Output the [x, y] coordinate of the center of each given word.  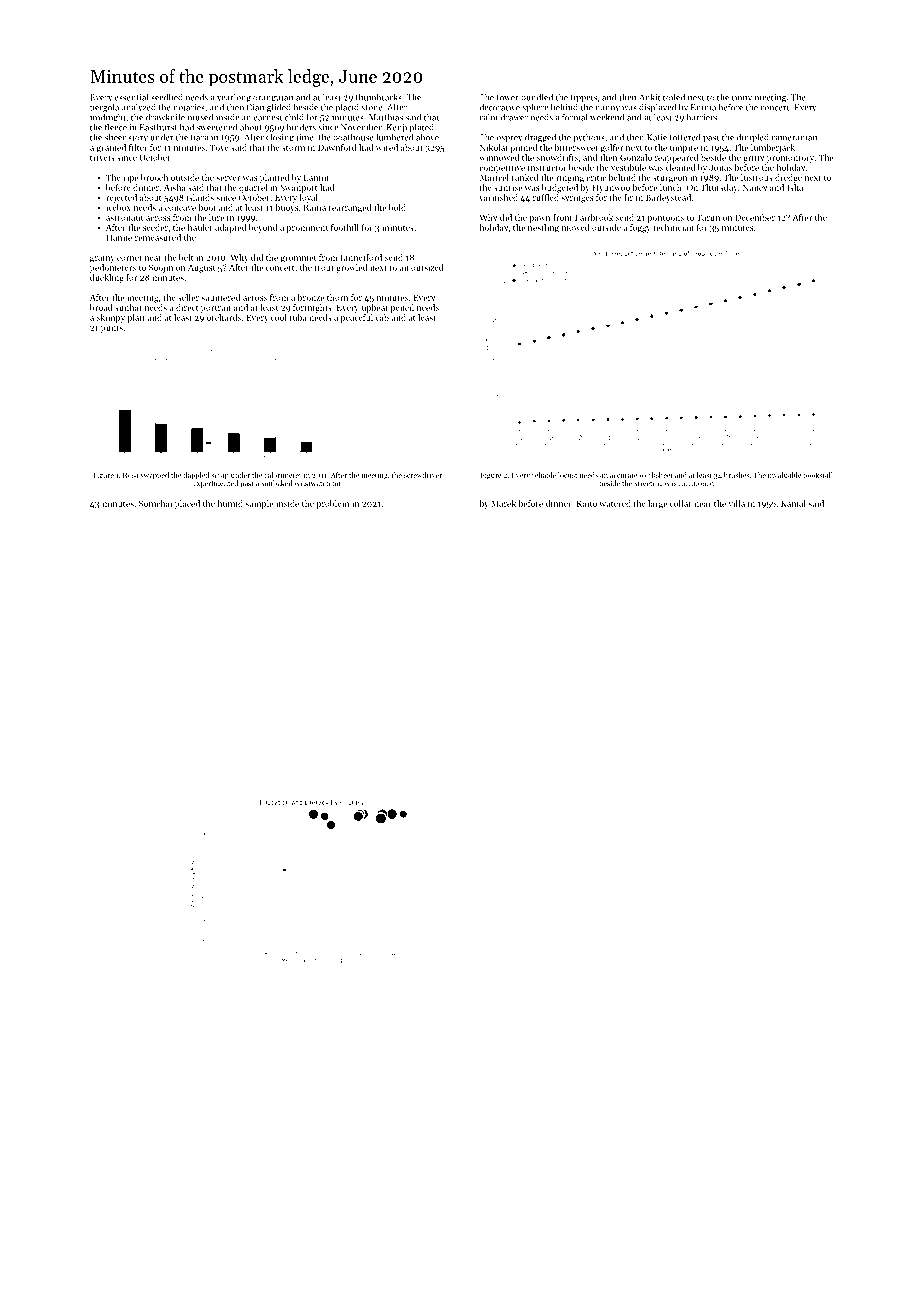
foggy [640, 228]
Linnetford [361, 257]
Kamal [793, 503]
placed [187, 504]
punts [112, 329]
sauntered [220, 297]
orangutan [273, 99]
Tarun [708, 217]
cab [382, 317]
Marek [503, 503]
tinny [742, 98]
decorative [499, 107]
